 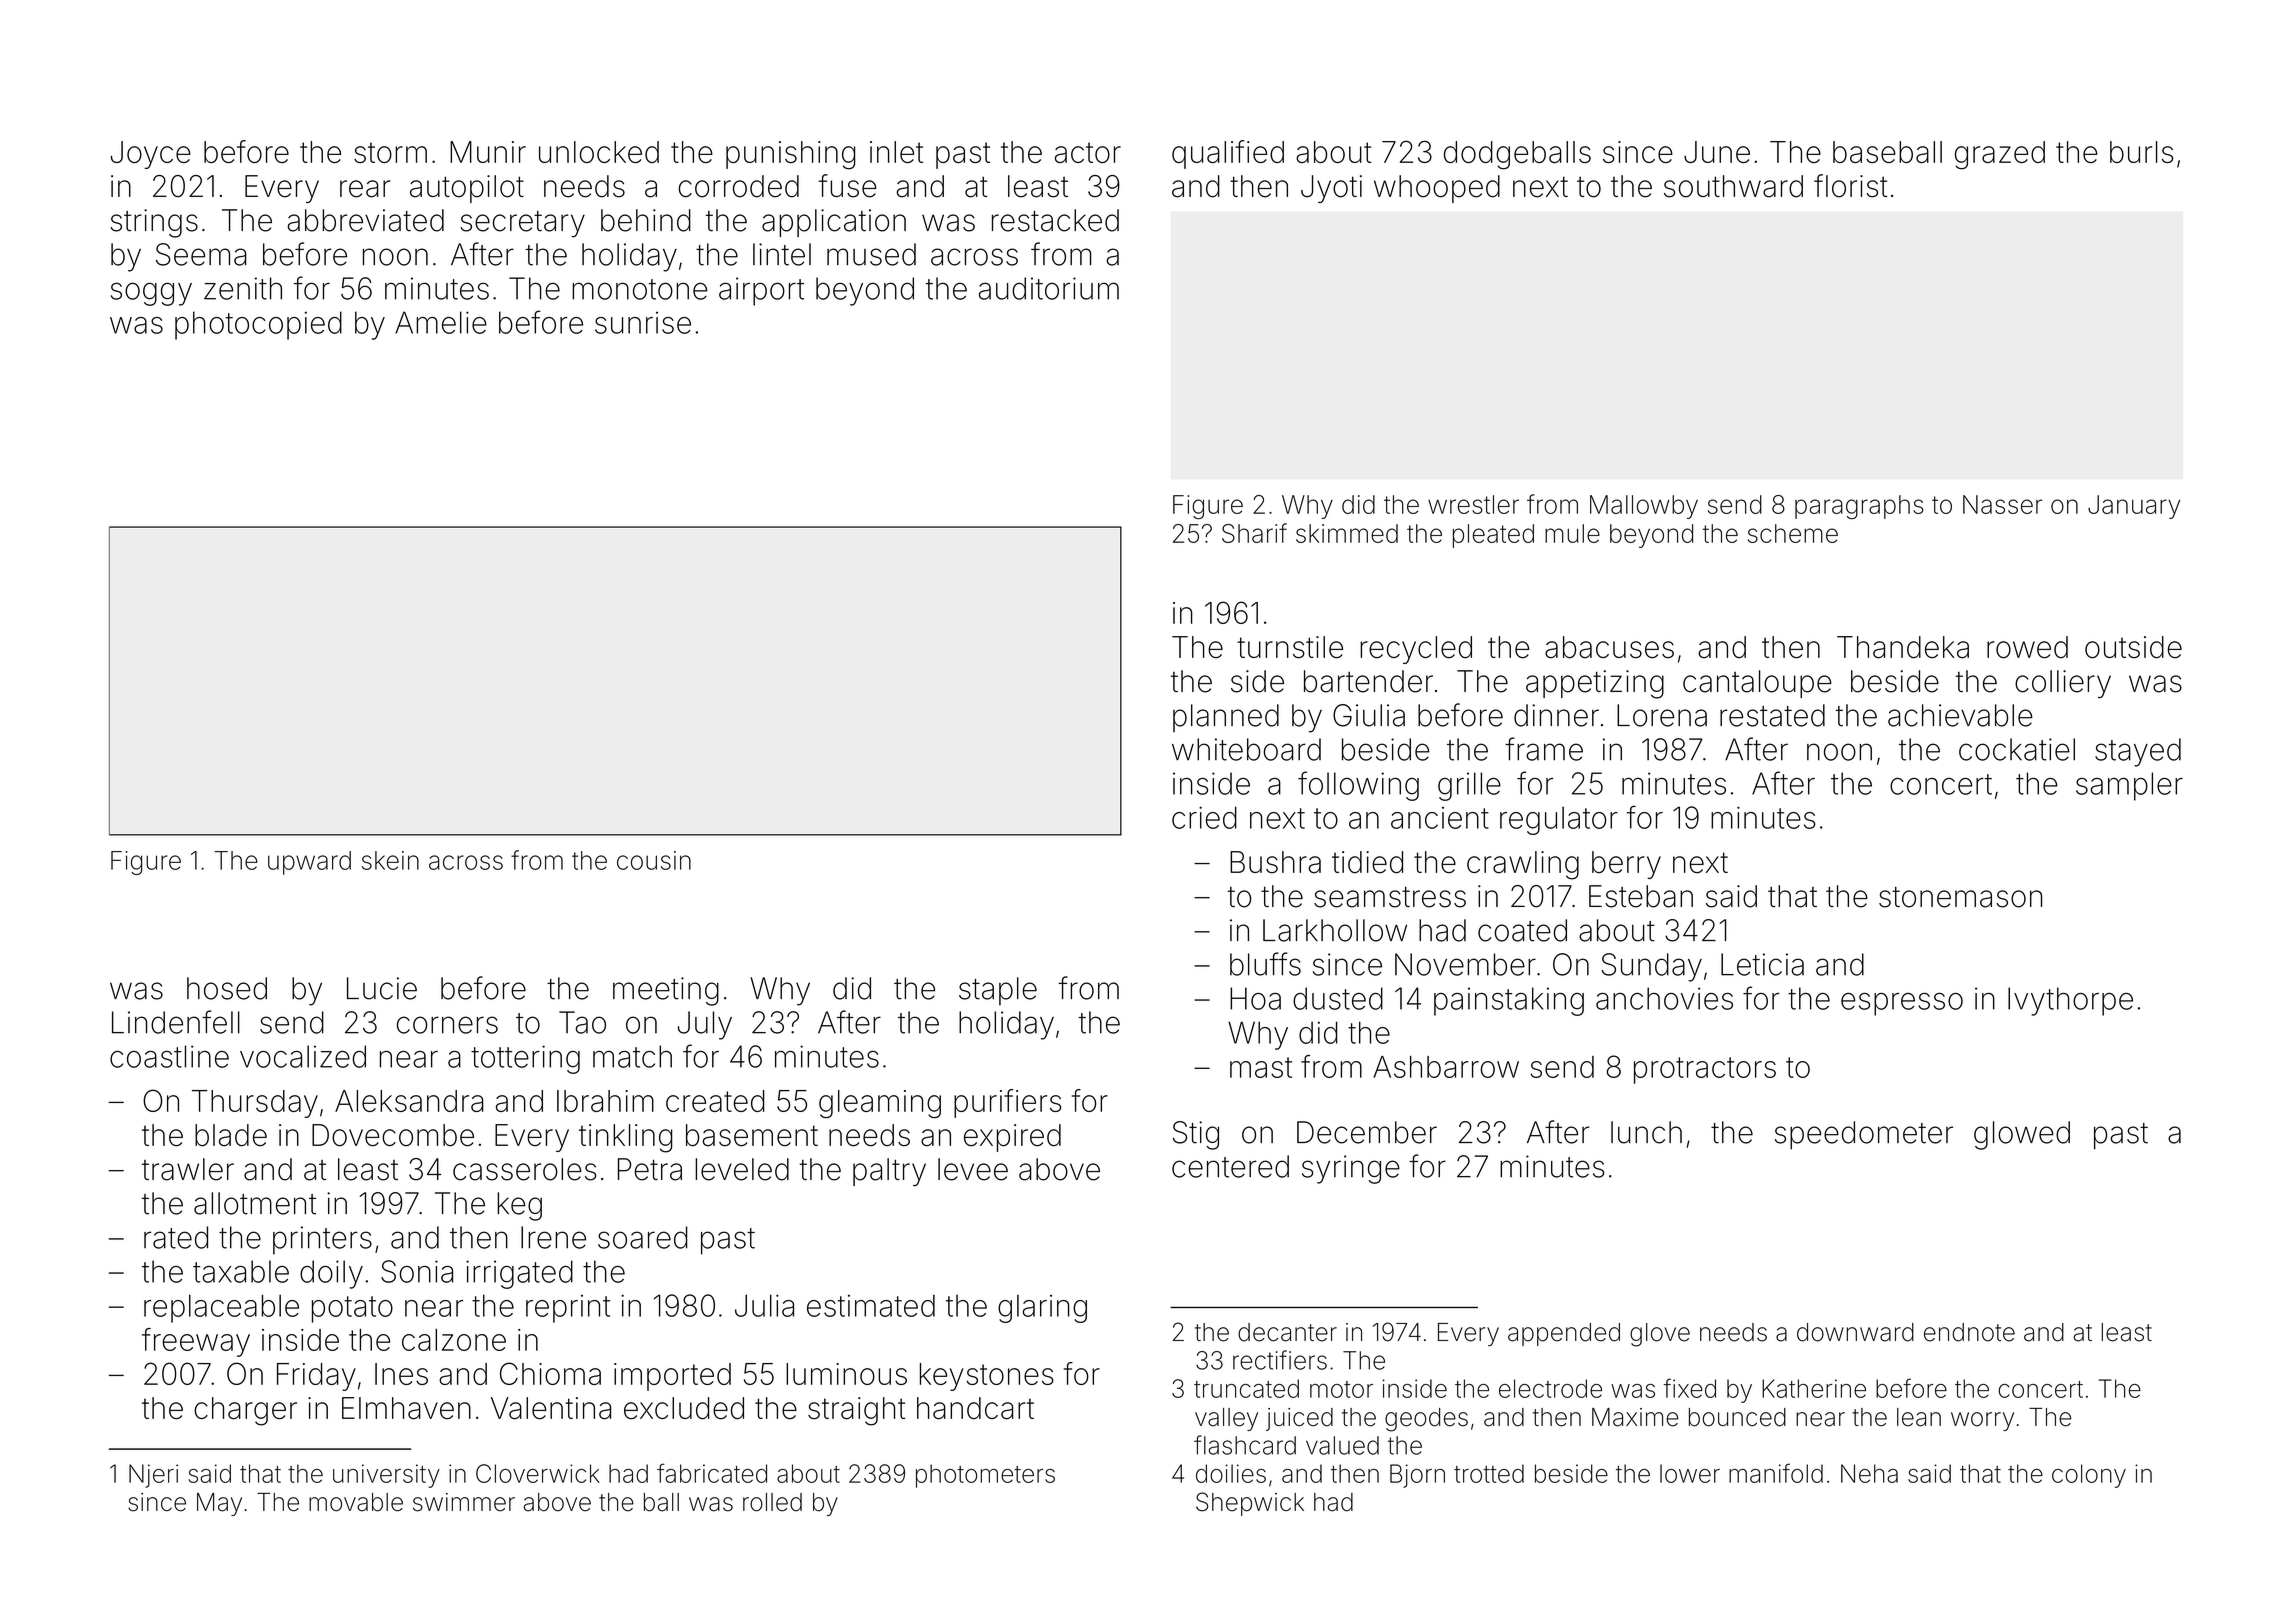 I want to click on burls, so click(x=2141, y=152).
